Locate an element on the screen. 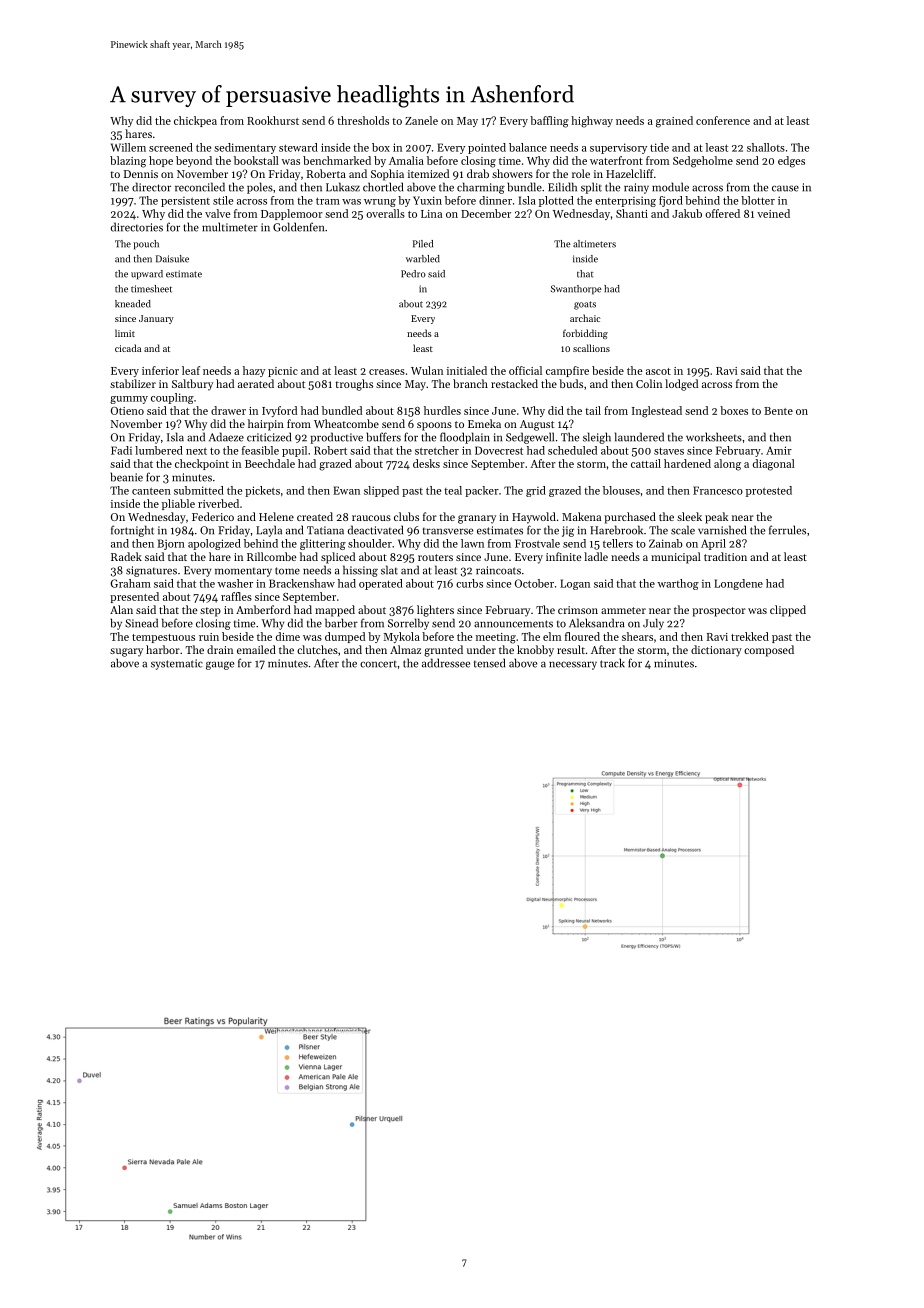 The height and width of the screenshot is (1308, 924). gauge is located at coordinates (220, 665).
